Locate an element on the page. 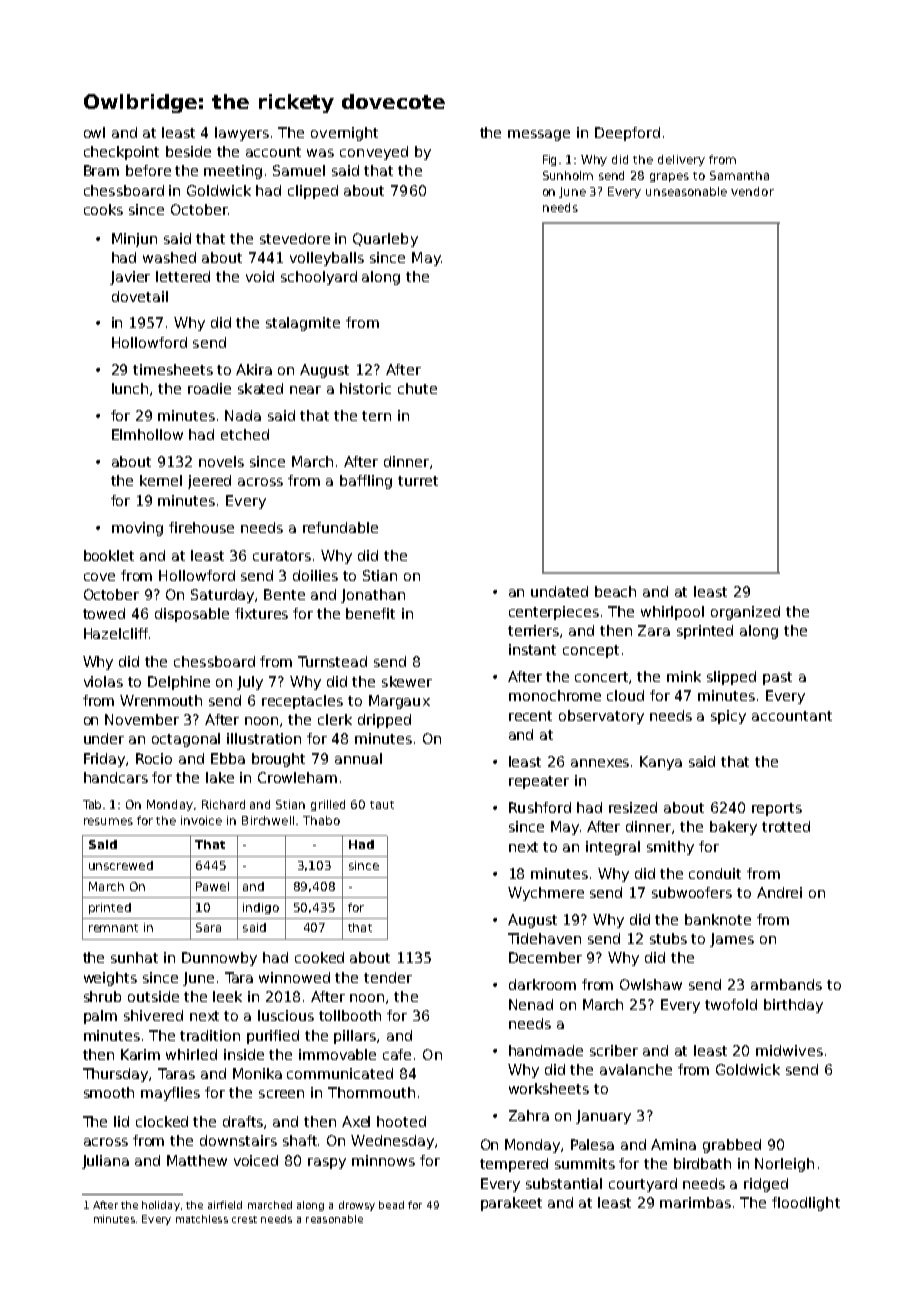 The height and width of the image is (1308, 924). Matthew is located at coordinates (197, 1160).
